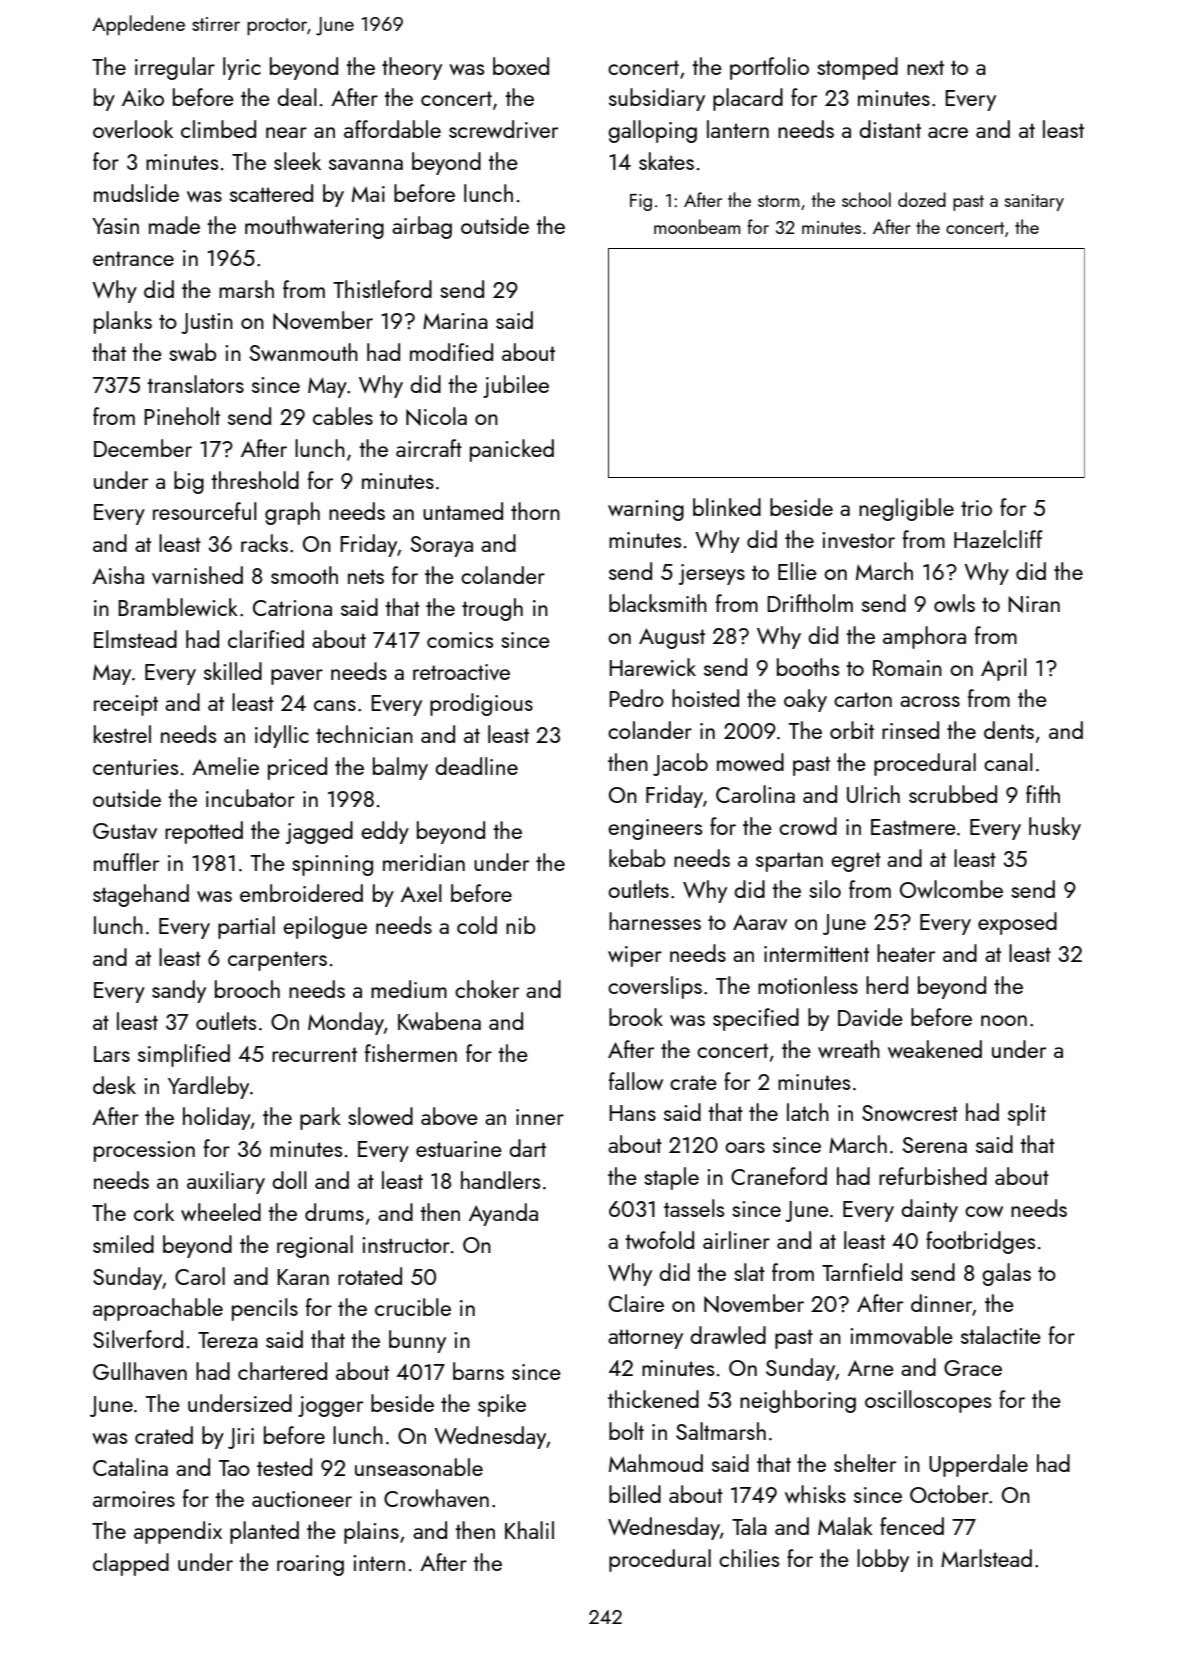 The height and width of the screenshot is (1665, 1177). Describe the element at coordinates (136, 193) in the screenshot. I see `mudslide` at that location.
